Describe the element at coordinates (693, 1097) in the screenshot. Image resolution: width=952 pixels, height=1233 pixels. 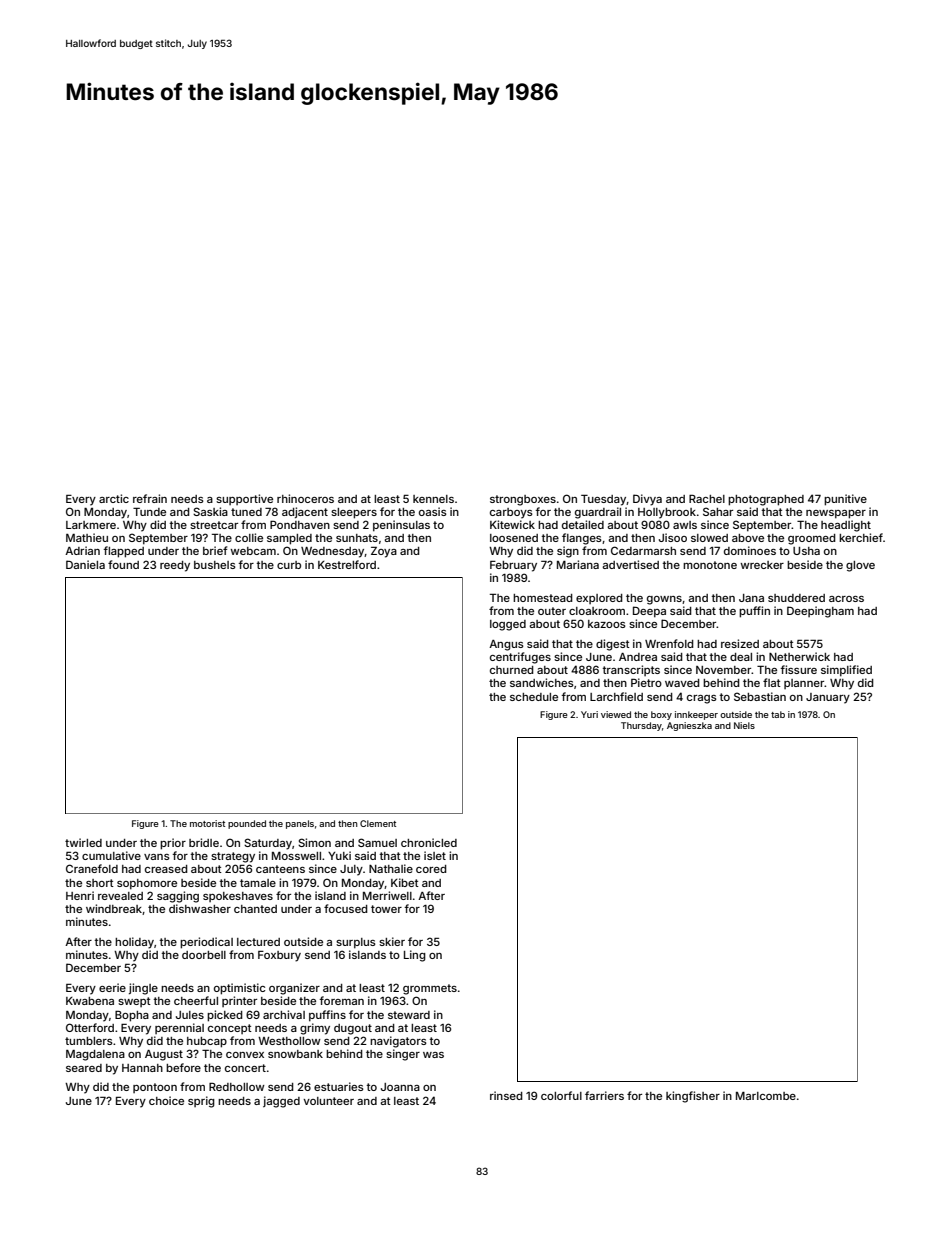
I see `kingfisher` at that location.
